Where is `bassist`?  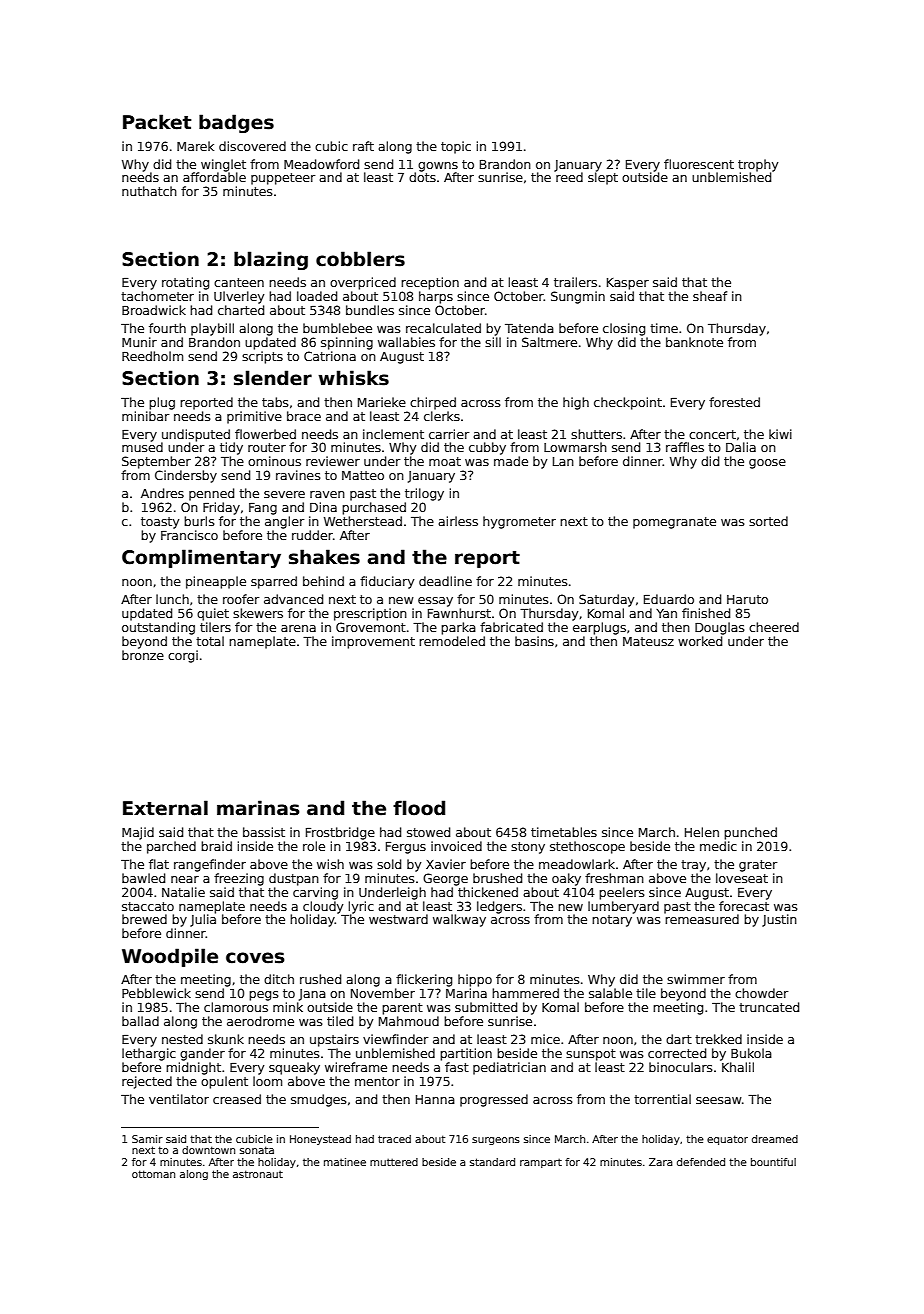
bassist is located at coordinates (264, 832).
